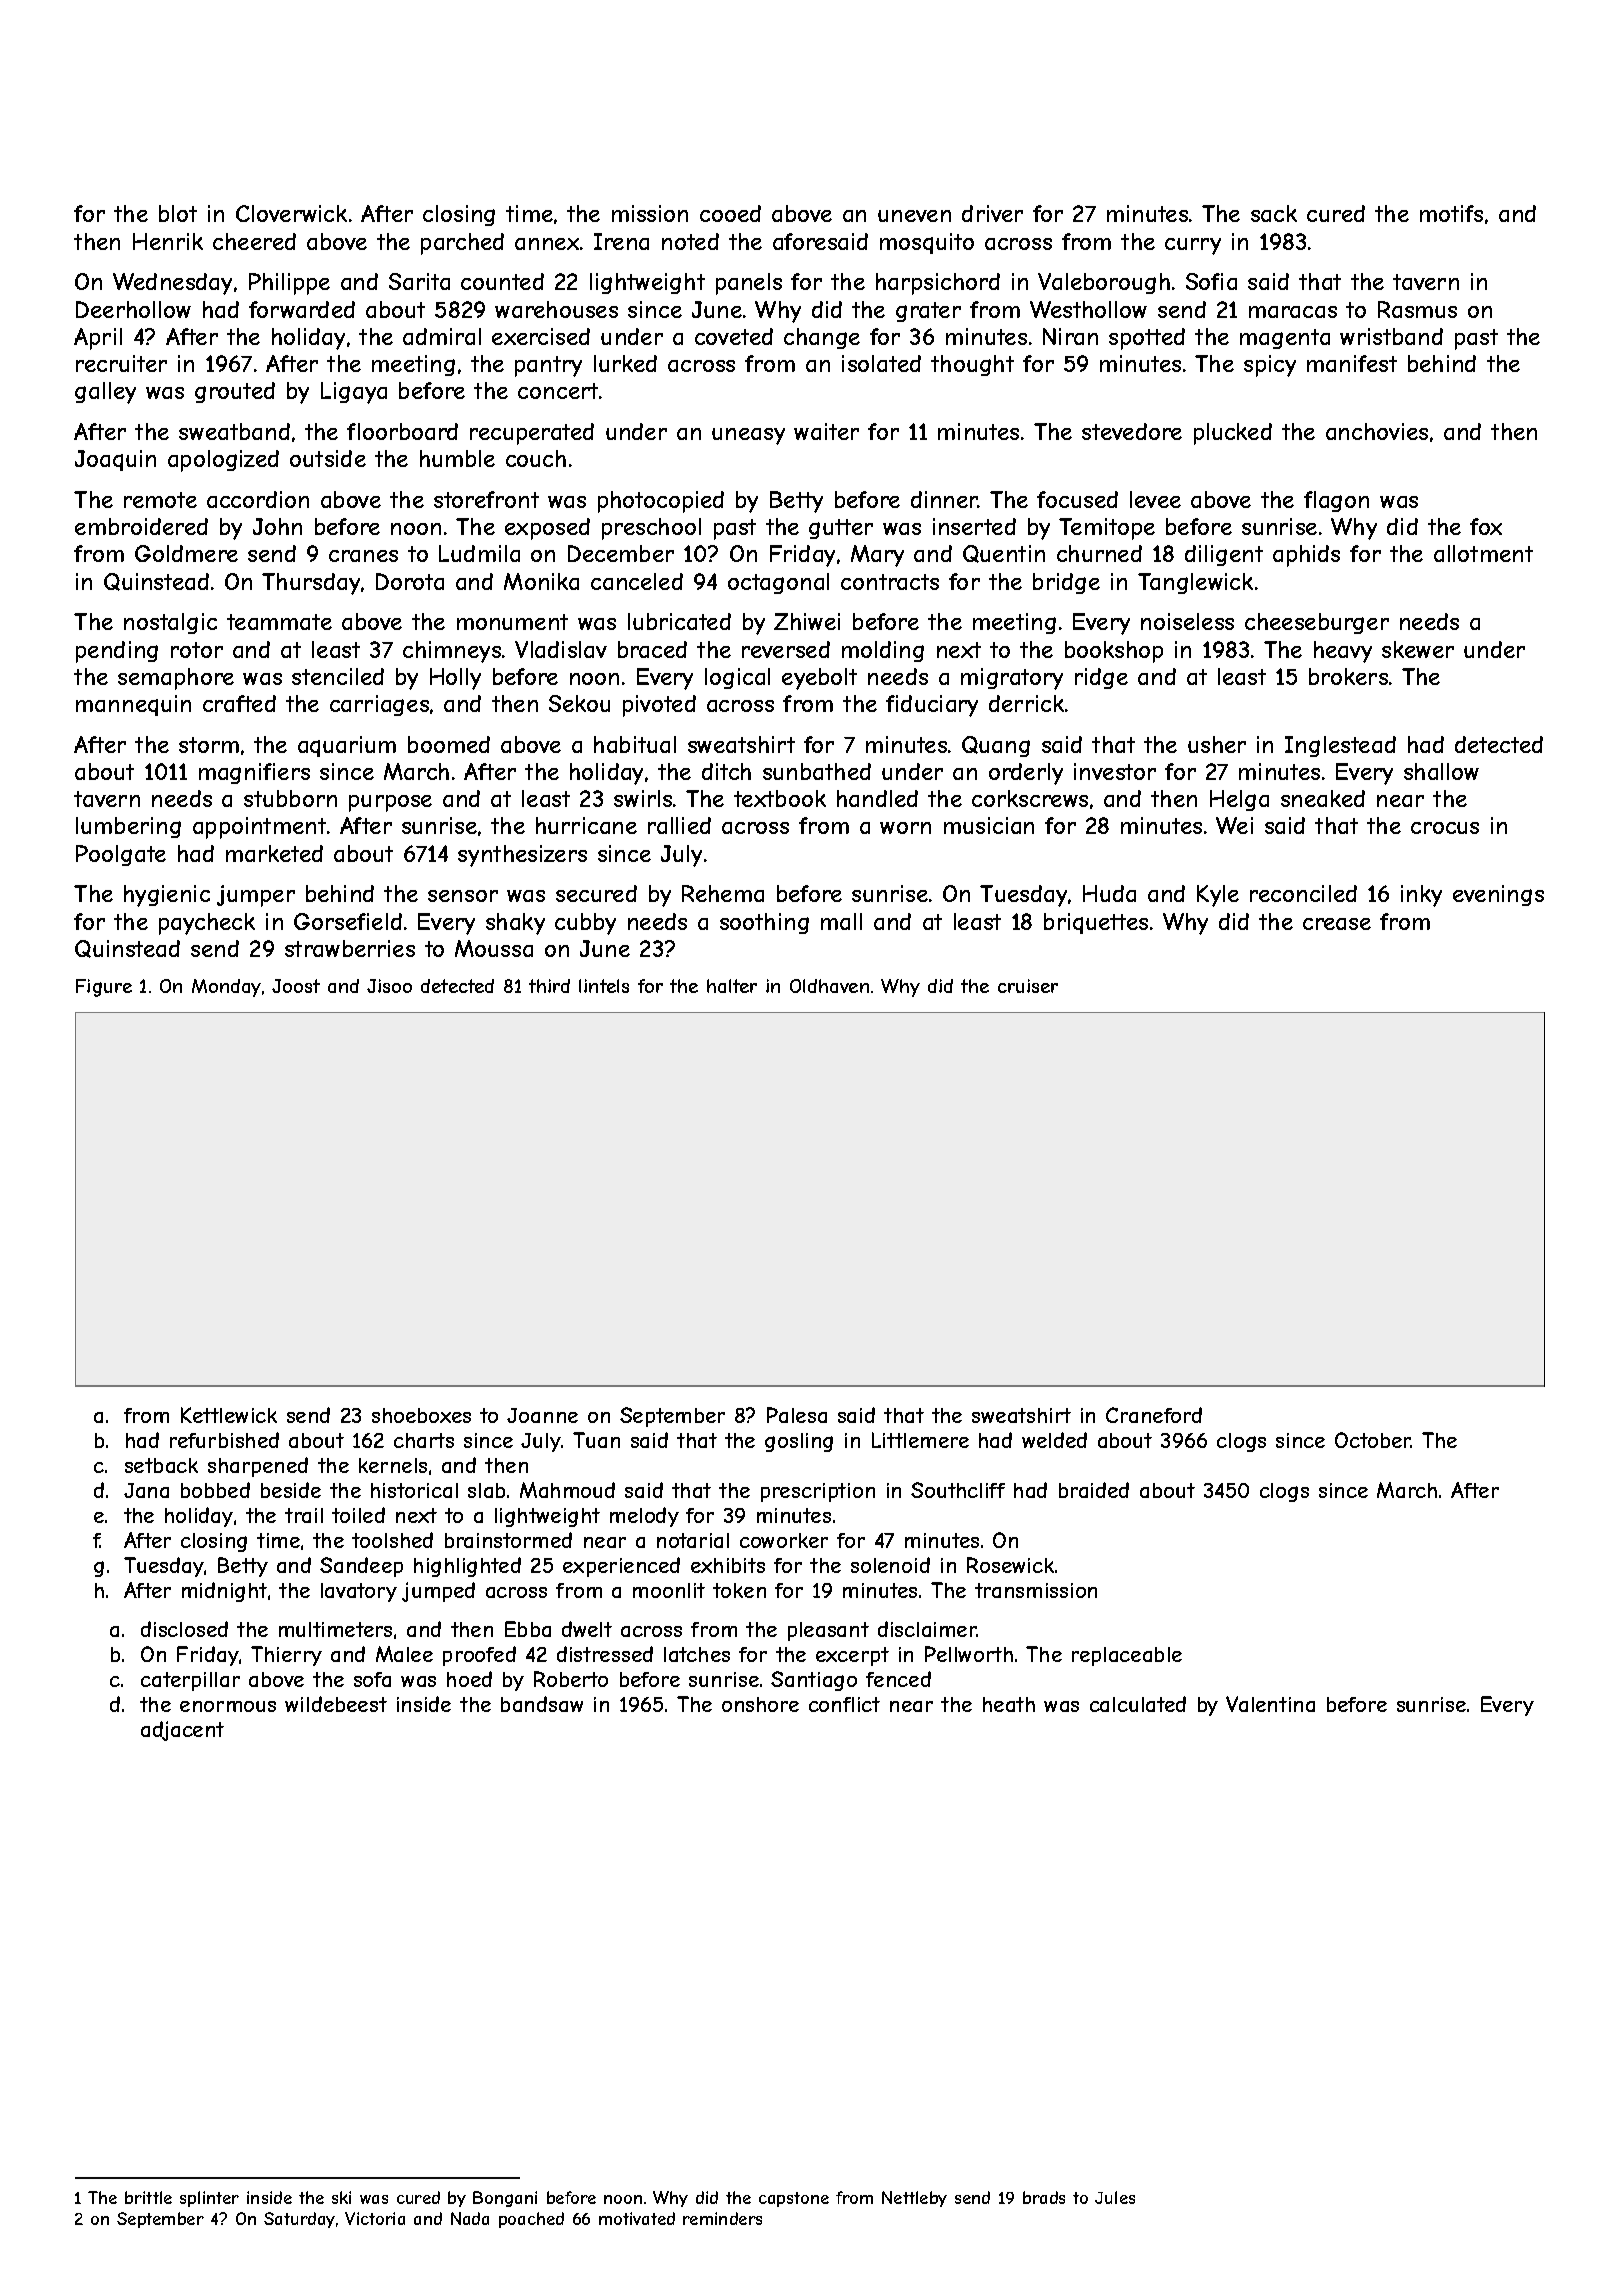 The image size is (1620, 2292). Describe the element at coordinates (914, 2199) in the image. I see `Nettleby` at that location.
